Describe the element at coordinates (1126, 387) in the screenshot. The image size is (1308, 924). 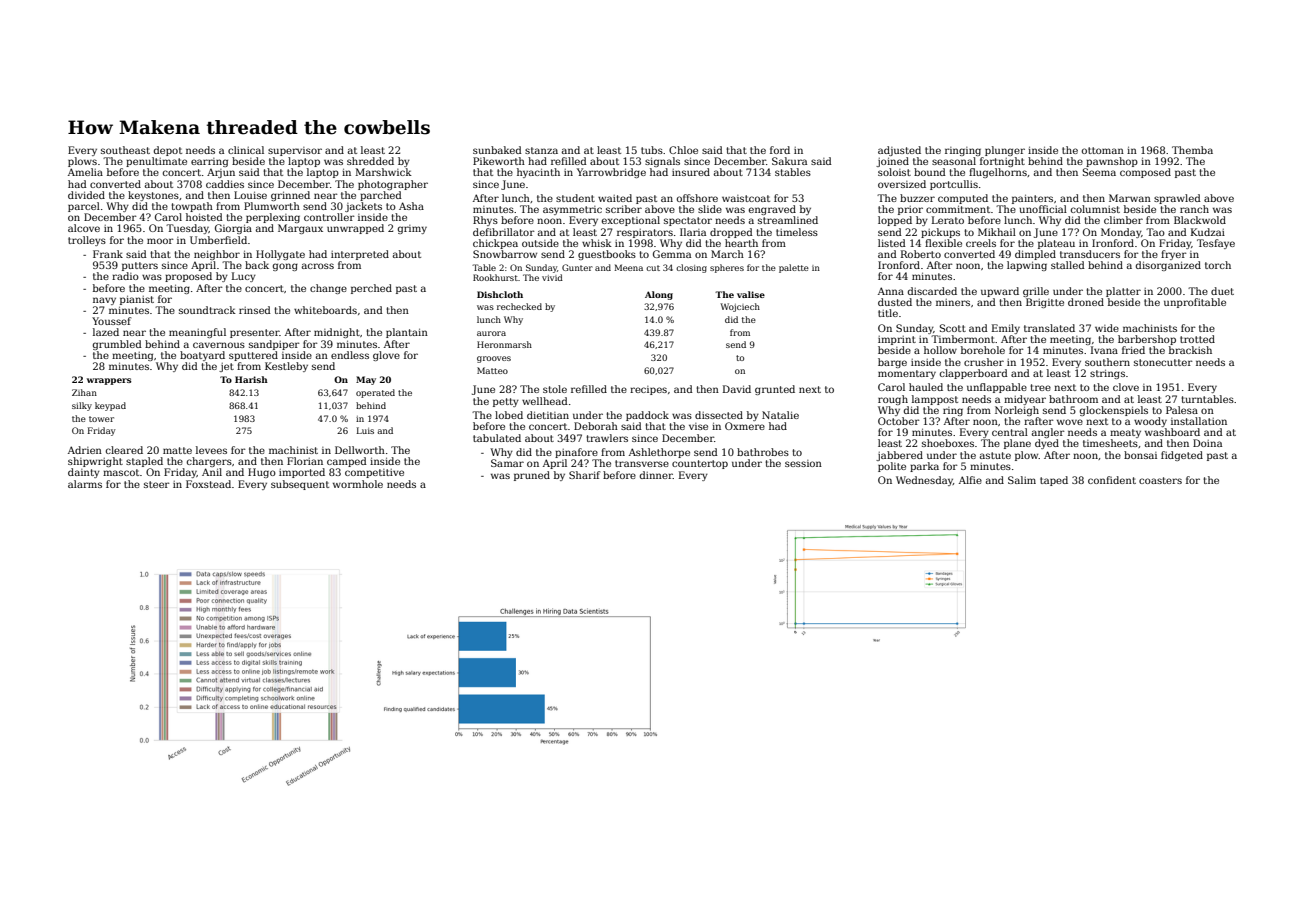
I see `clove` at that location.
